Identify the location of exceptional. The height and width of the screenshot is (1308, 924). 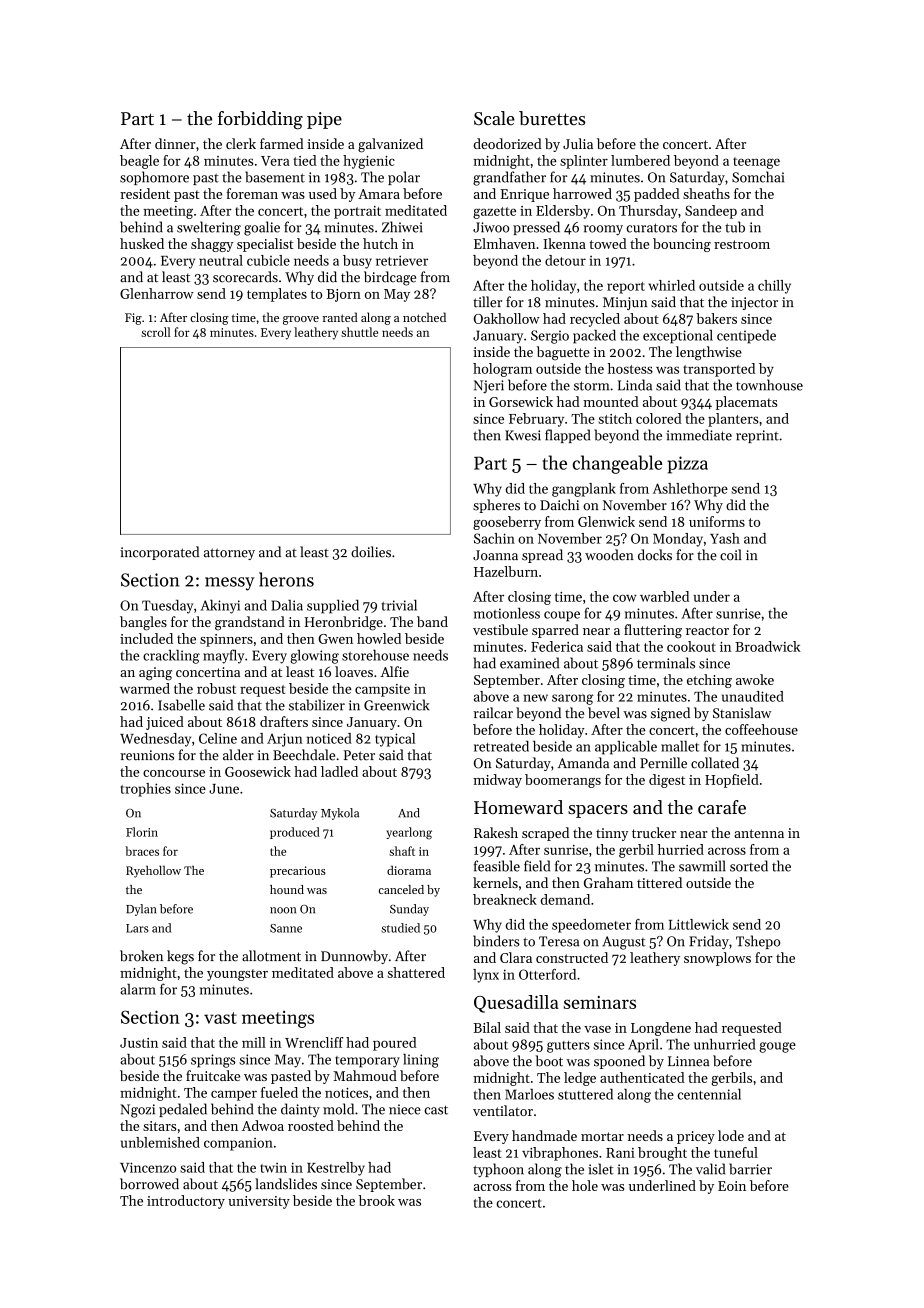
(678, 337).
